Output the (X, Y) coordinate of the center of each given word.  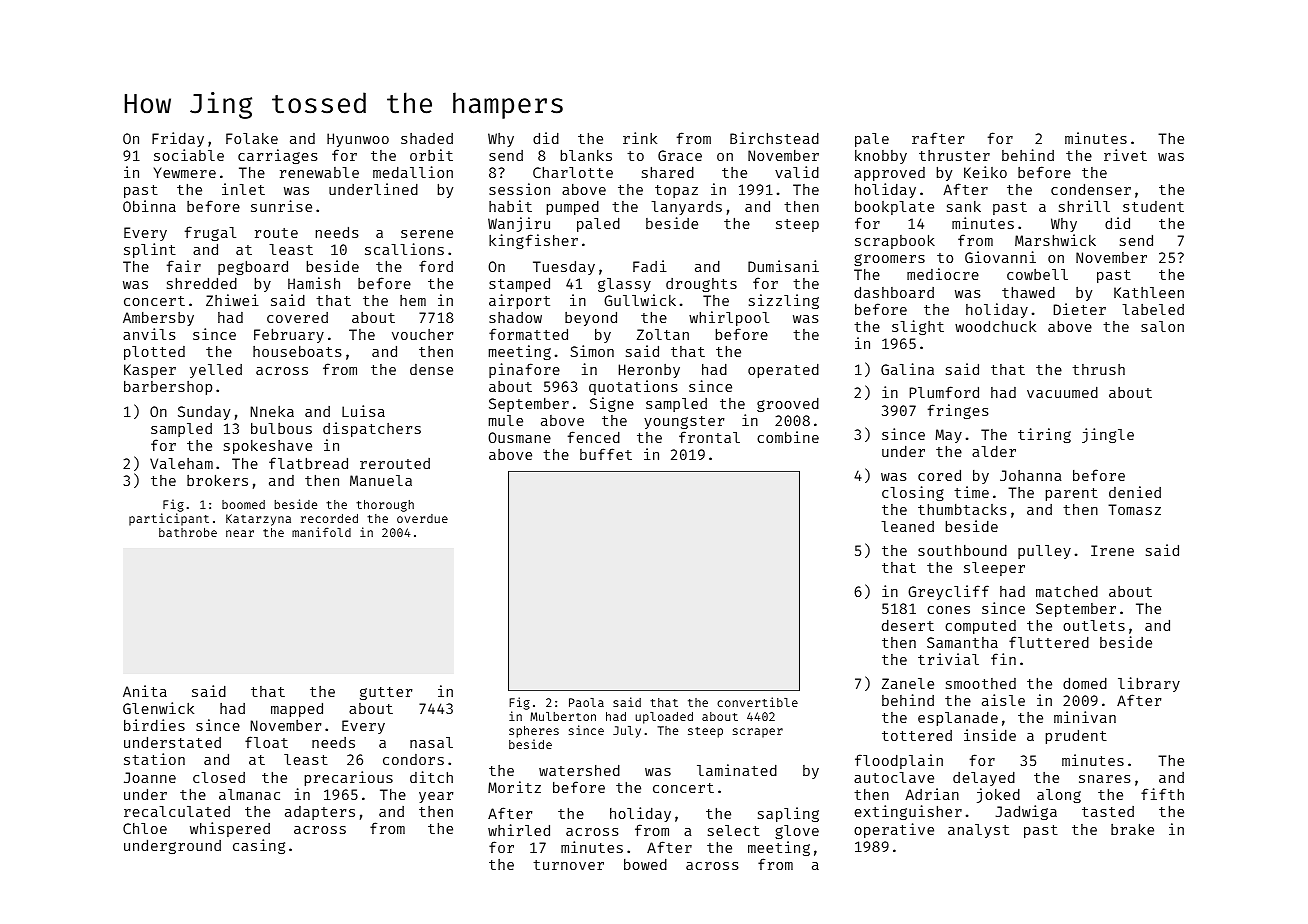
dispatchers (372, 429)
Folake (252, 138)
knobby (881, 157)
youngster (684, 422)
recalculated (177, 811)
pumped (573, 207)
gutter (386, 693)
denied (1135, 492)
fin (1003, 659)
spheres (534, 732)
